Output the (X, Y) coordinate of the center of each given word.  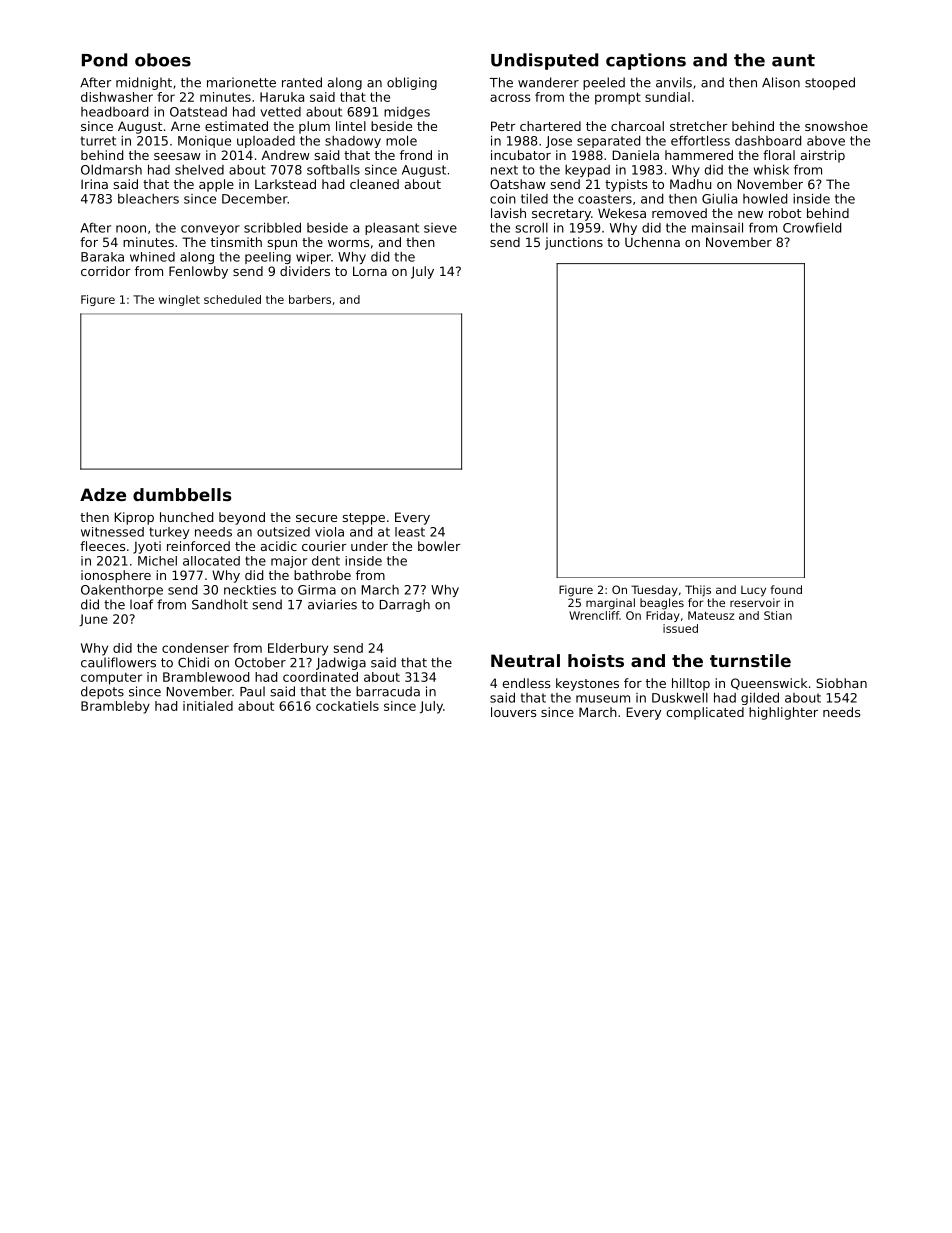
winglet (179, 300)
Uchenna (652, 242)
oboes (163, 60)
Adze (103, 494)
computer (111, 679)
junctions (574, 243)
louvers (513, 712)
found (786, 589)
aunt (793, 60)
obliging (412, 83)
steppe (364, 519)
